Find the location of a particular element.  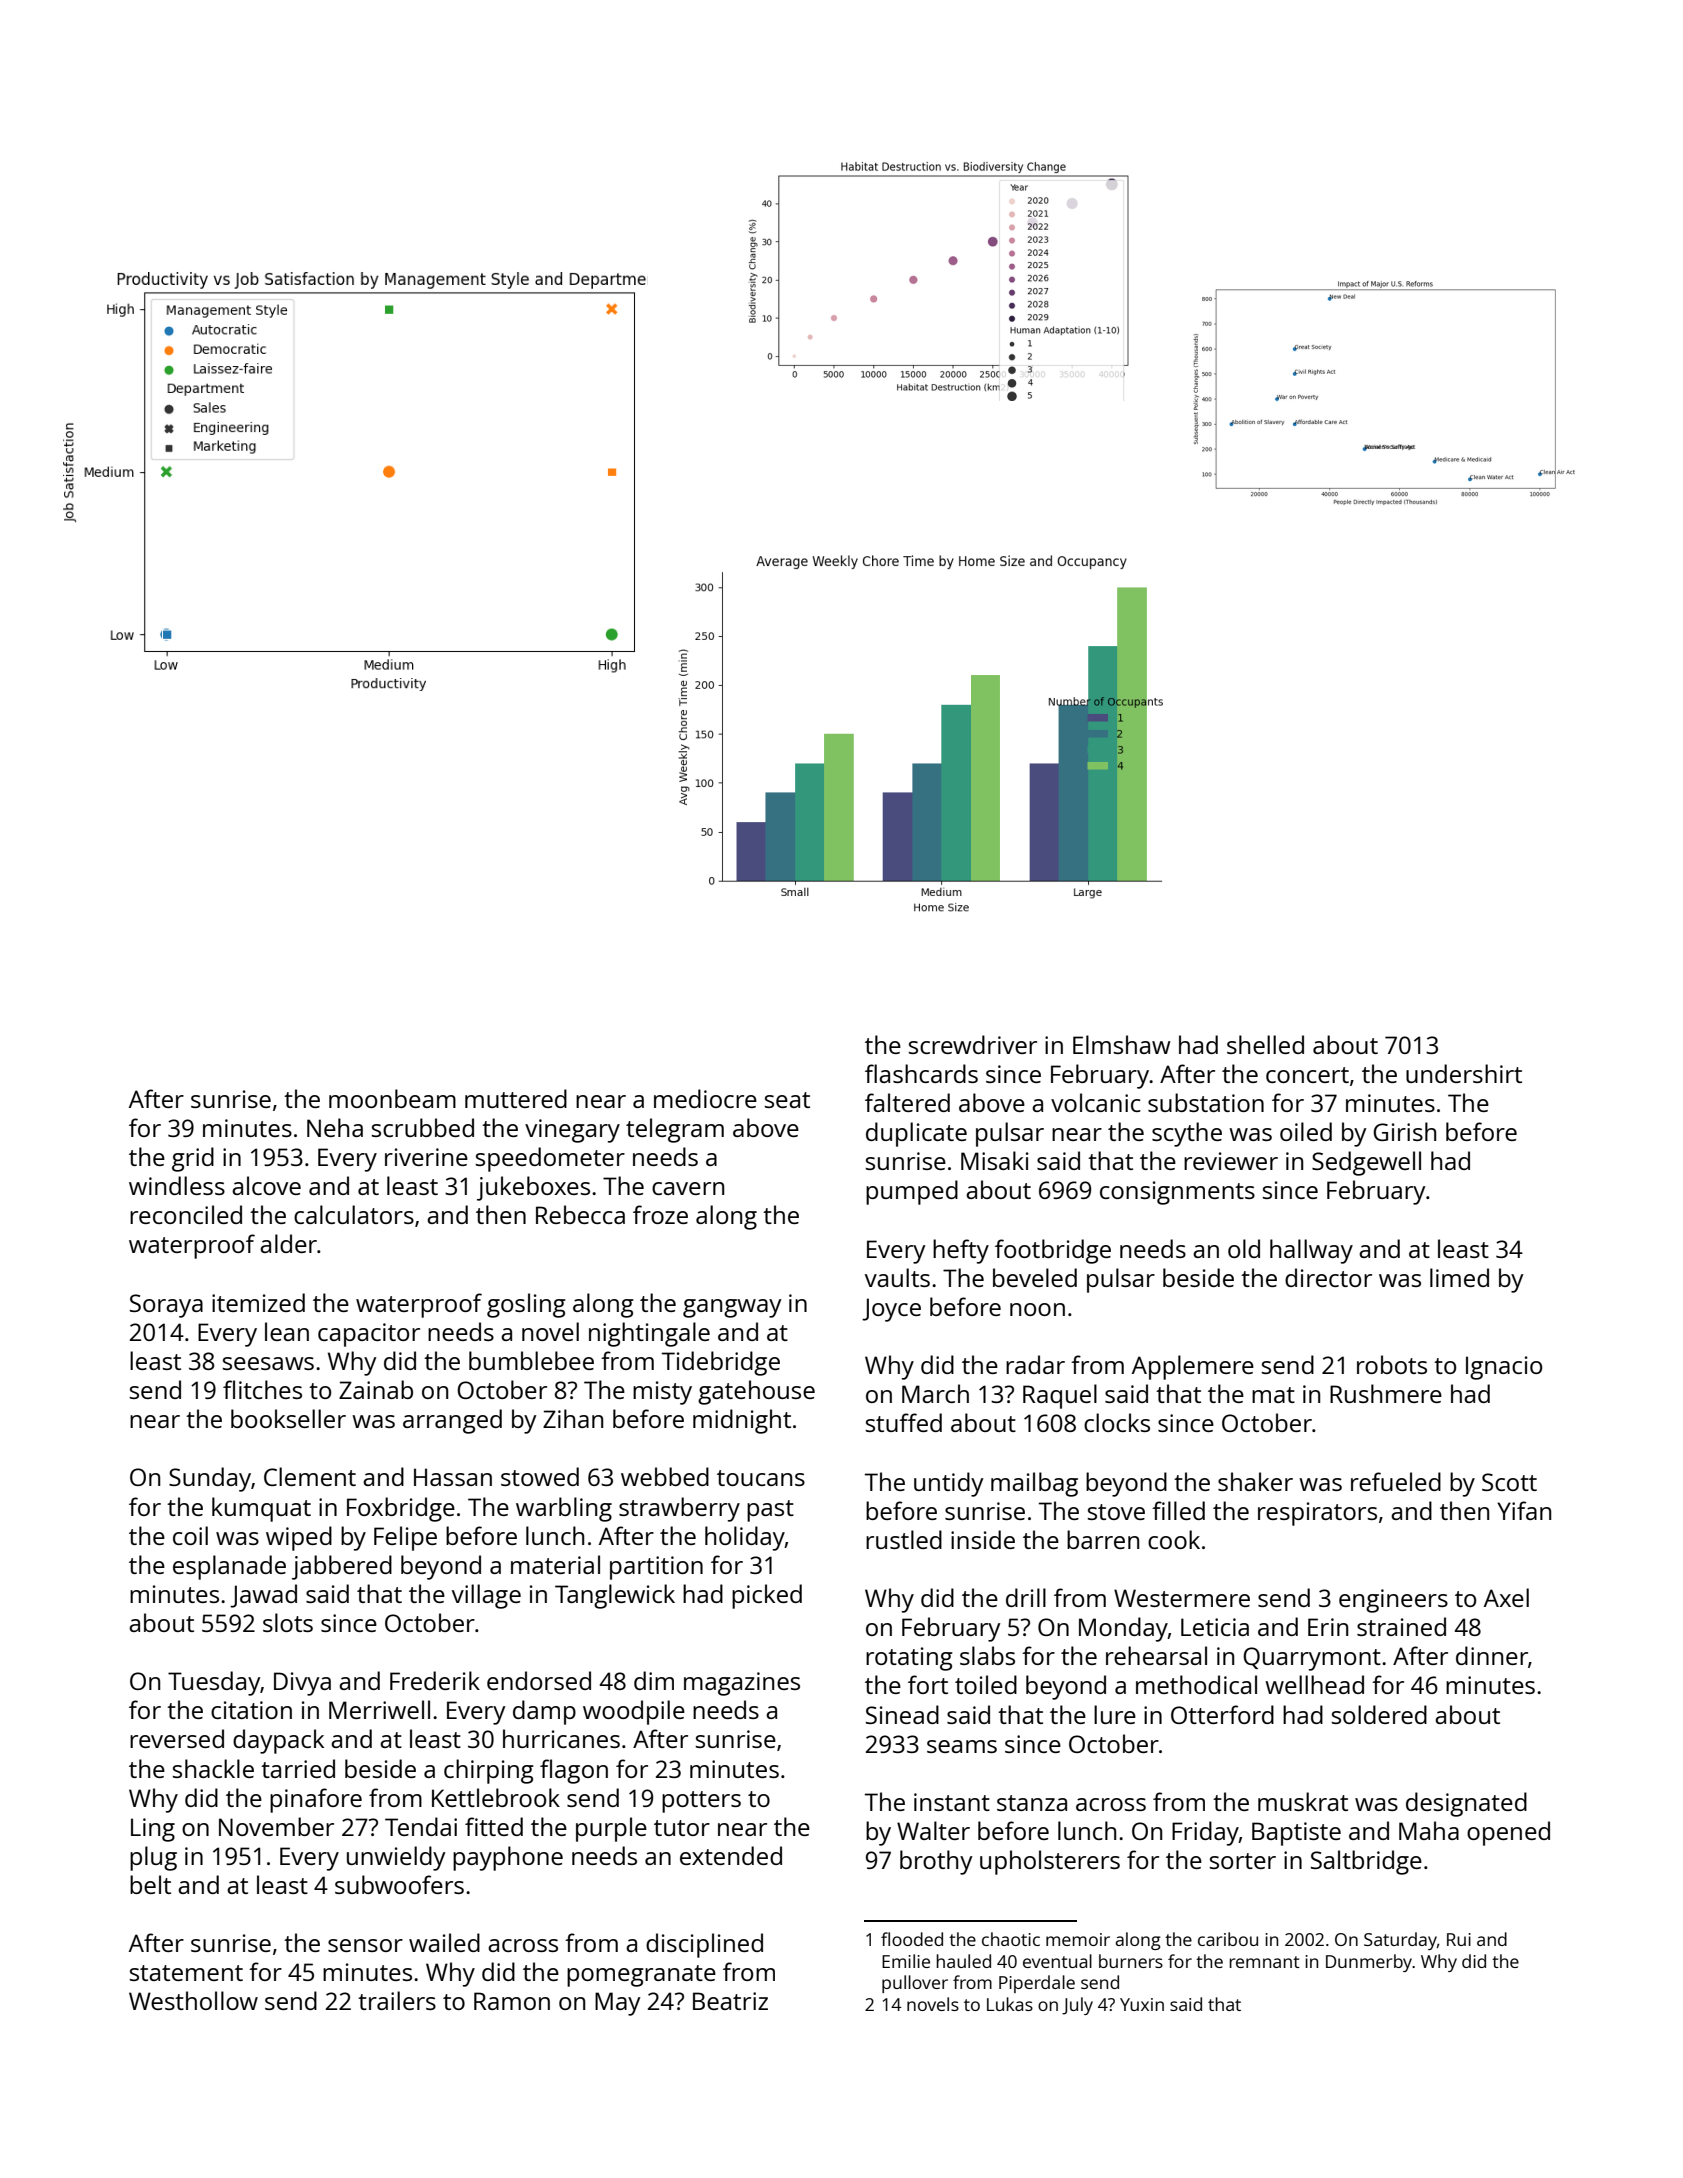

grid is located at coordinates (193, 1159).
